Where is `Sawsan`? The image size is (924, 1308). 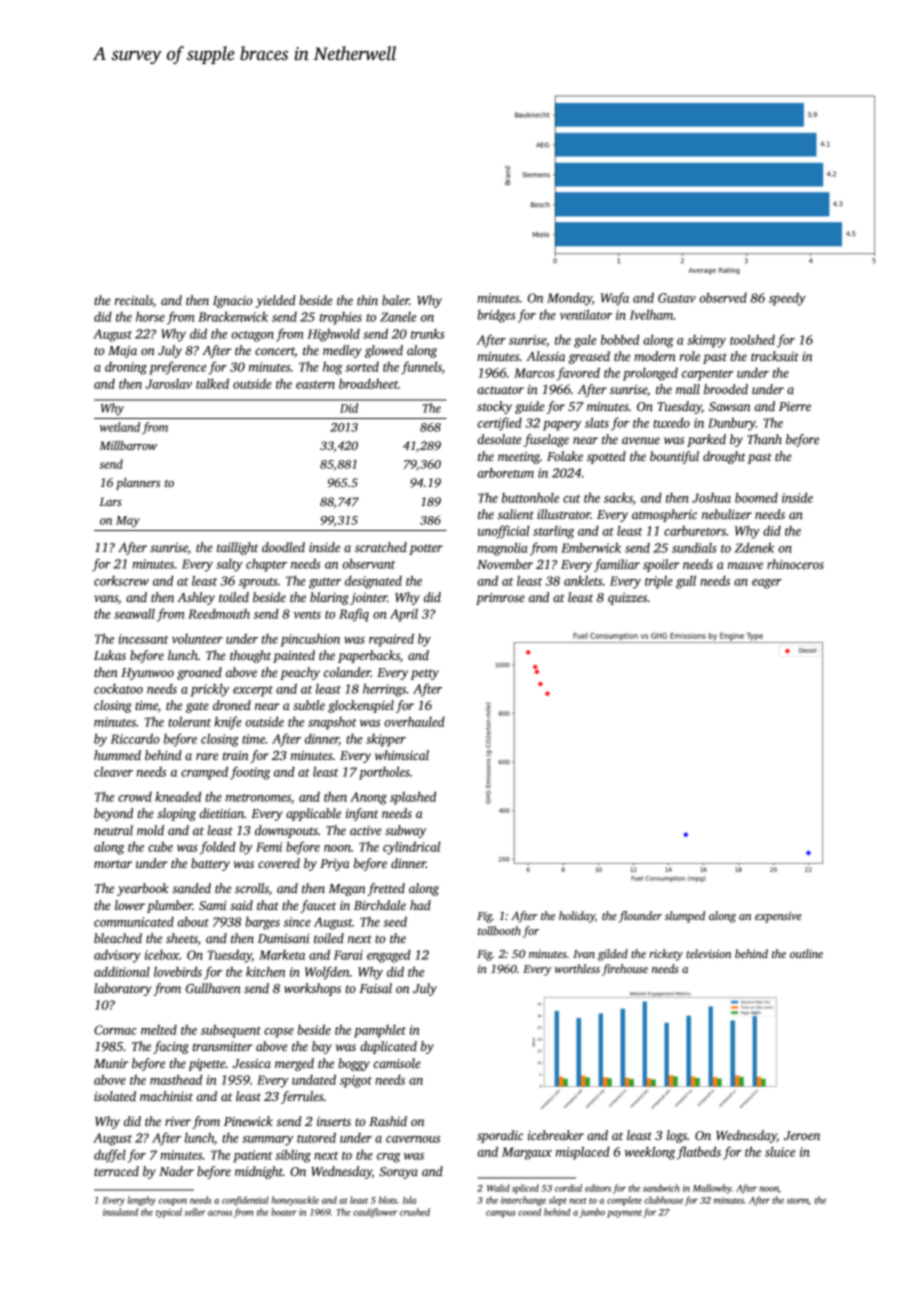 Sawsan is located at coordinates (729, 406).
